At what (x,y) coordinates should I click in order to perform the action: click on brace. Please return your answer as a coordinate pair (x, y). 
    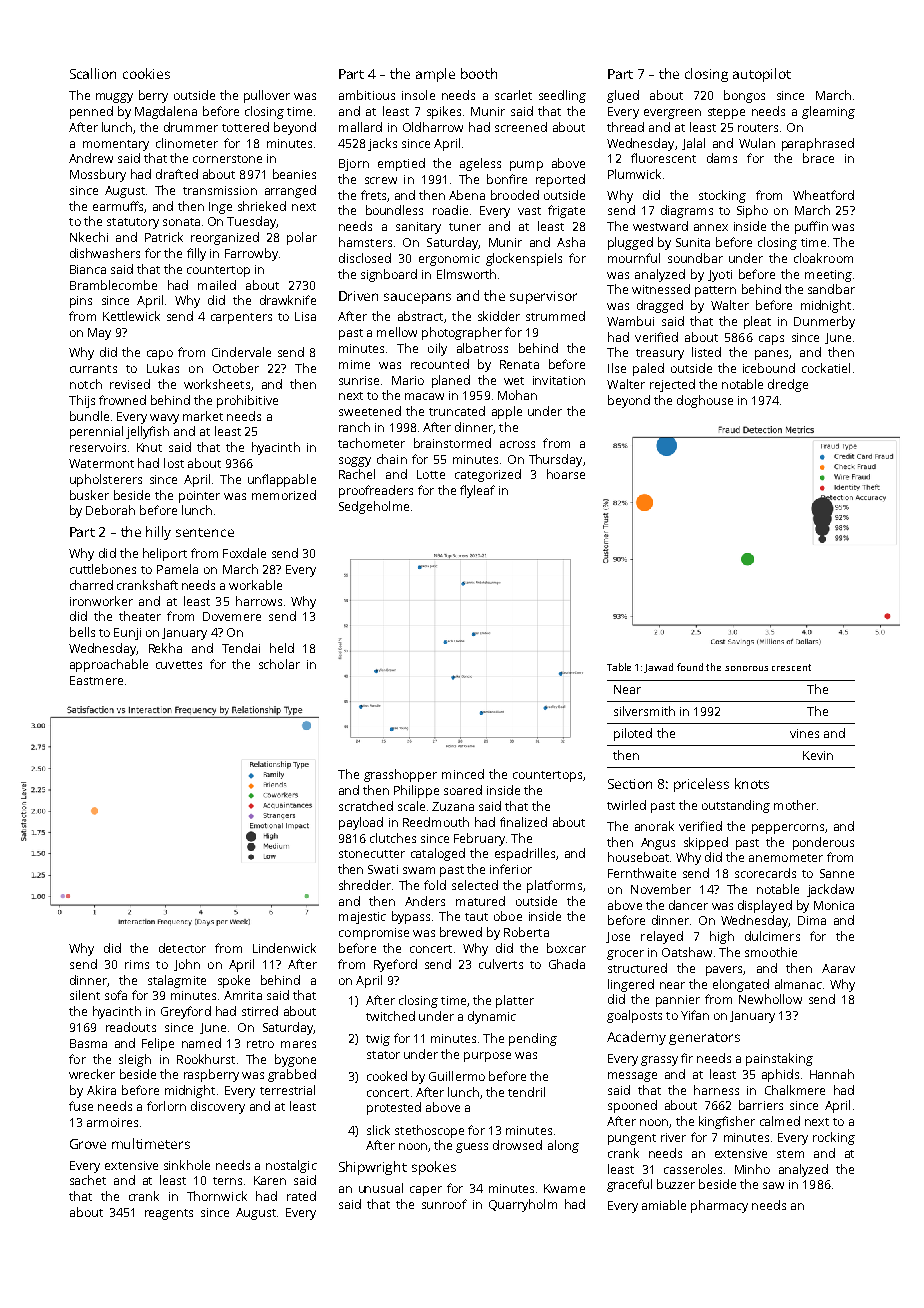
    Looking at the image, I should click on (818, 158).
